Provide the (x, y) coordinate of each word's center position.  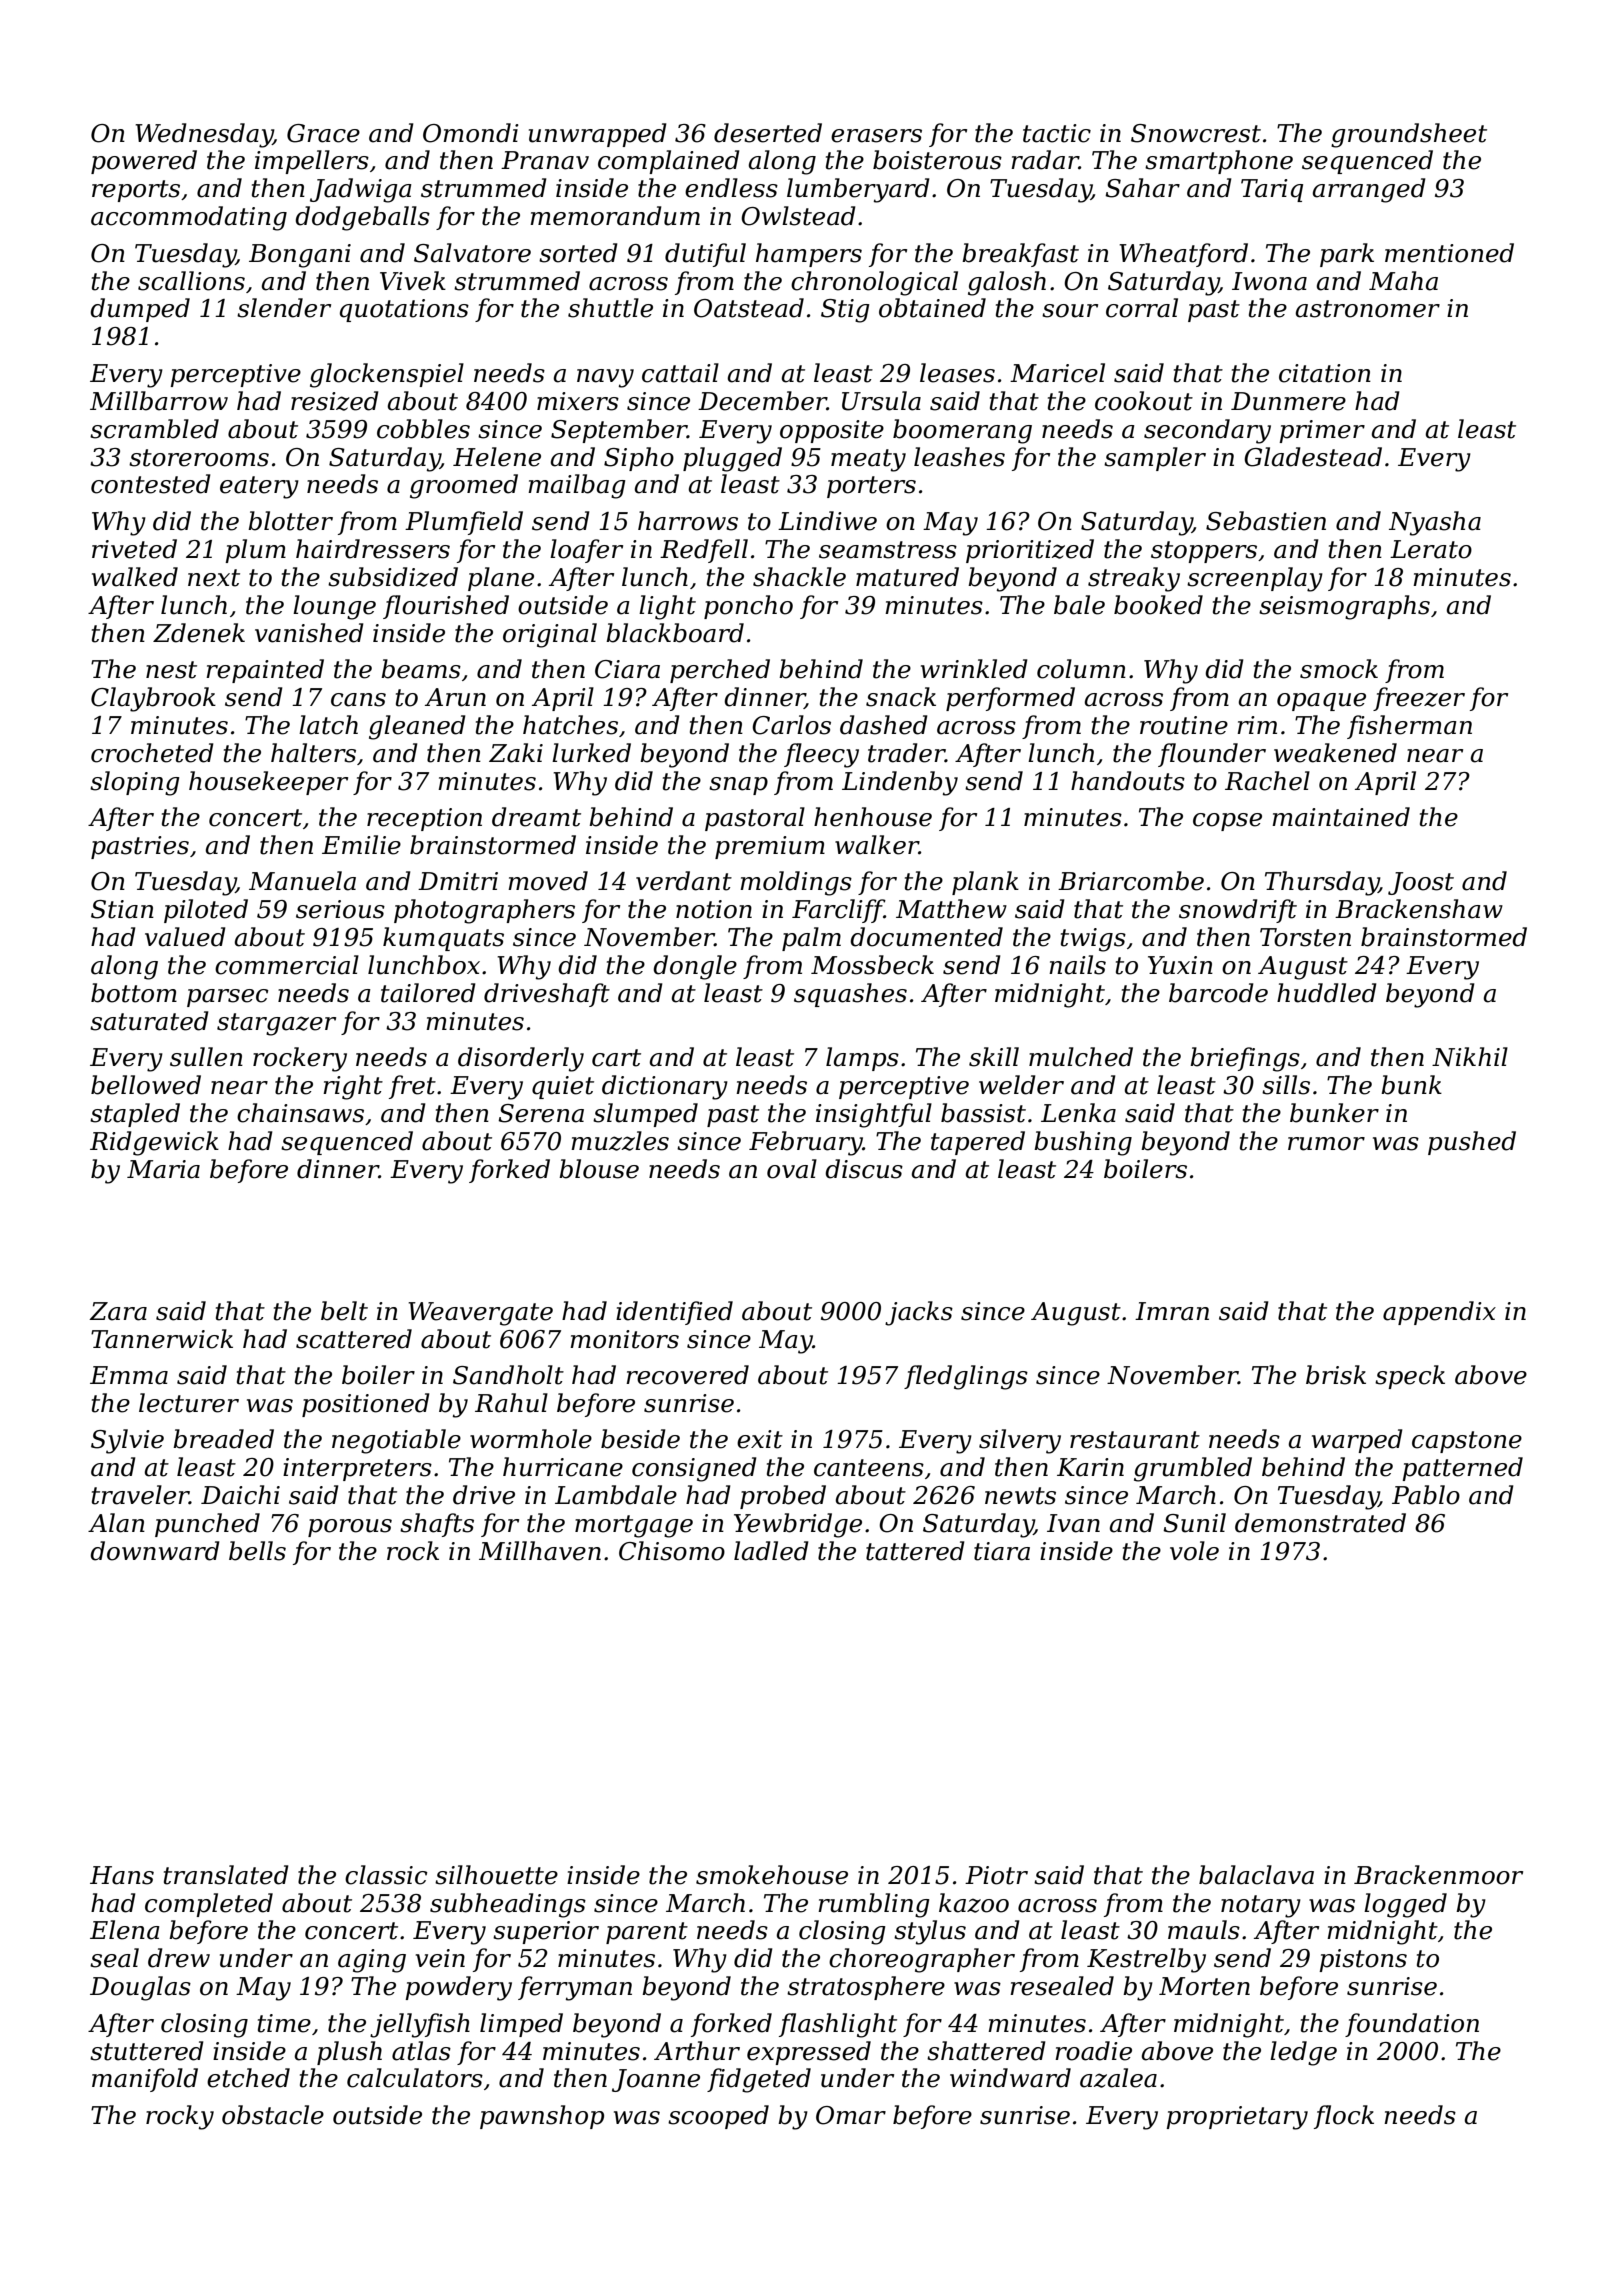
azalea (1118, 2078)
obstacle (273, 2115)
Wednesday (204, 135)
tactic (1057, 133)
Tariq (1272, 190)
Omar (851, 2115)
